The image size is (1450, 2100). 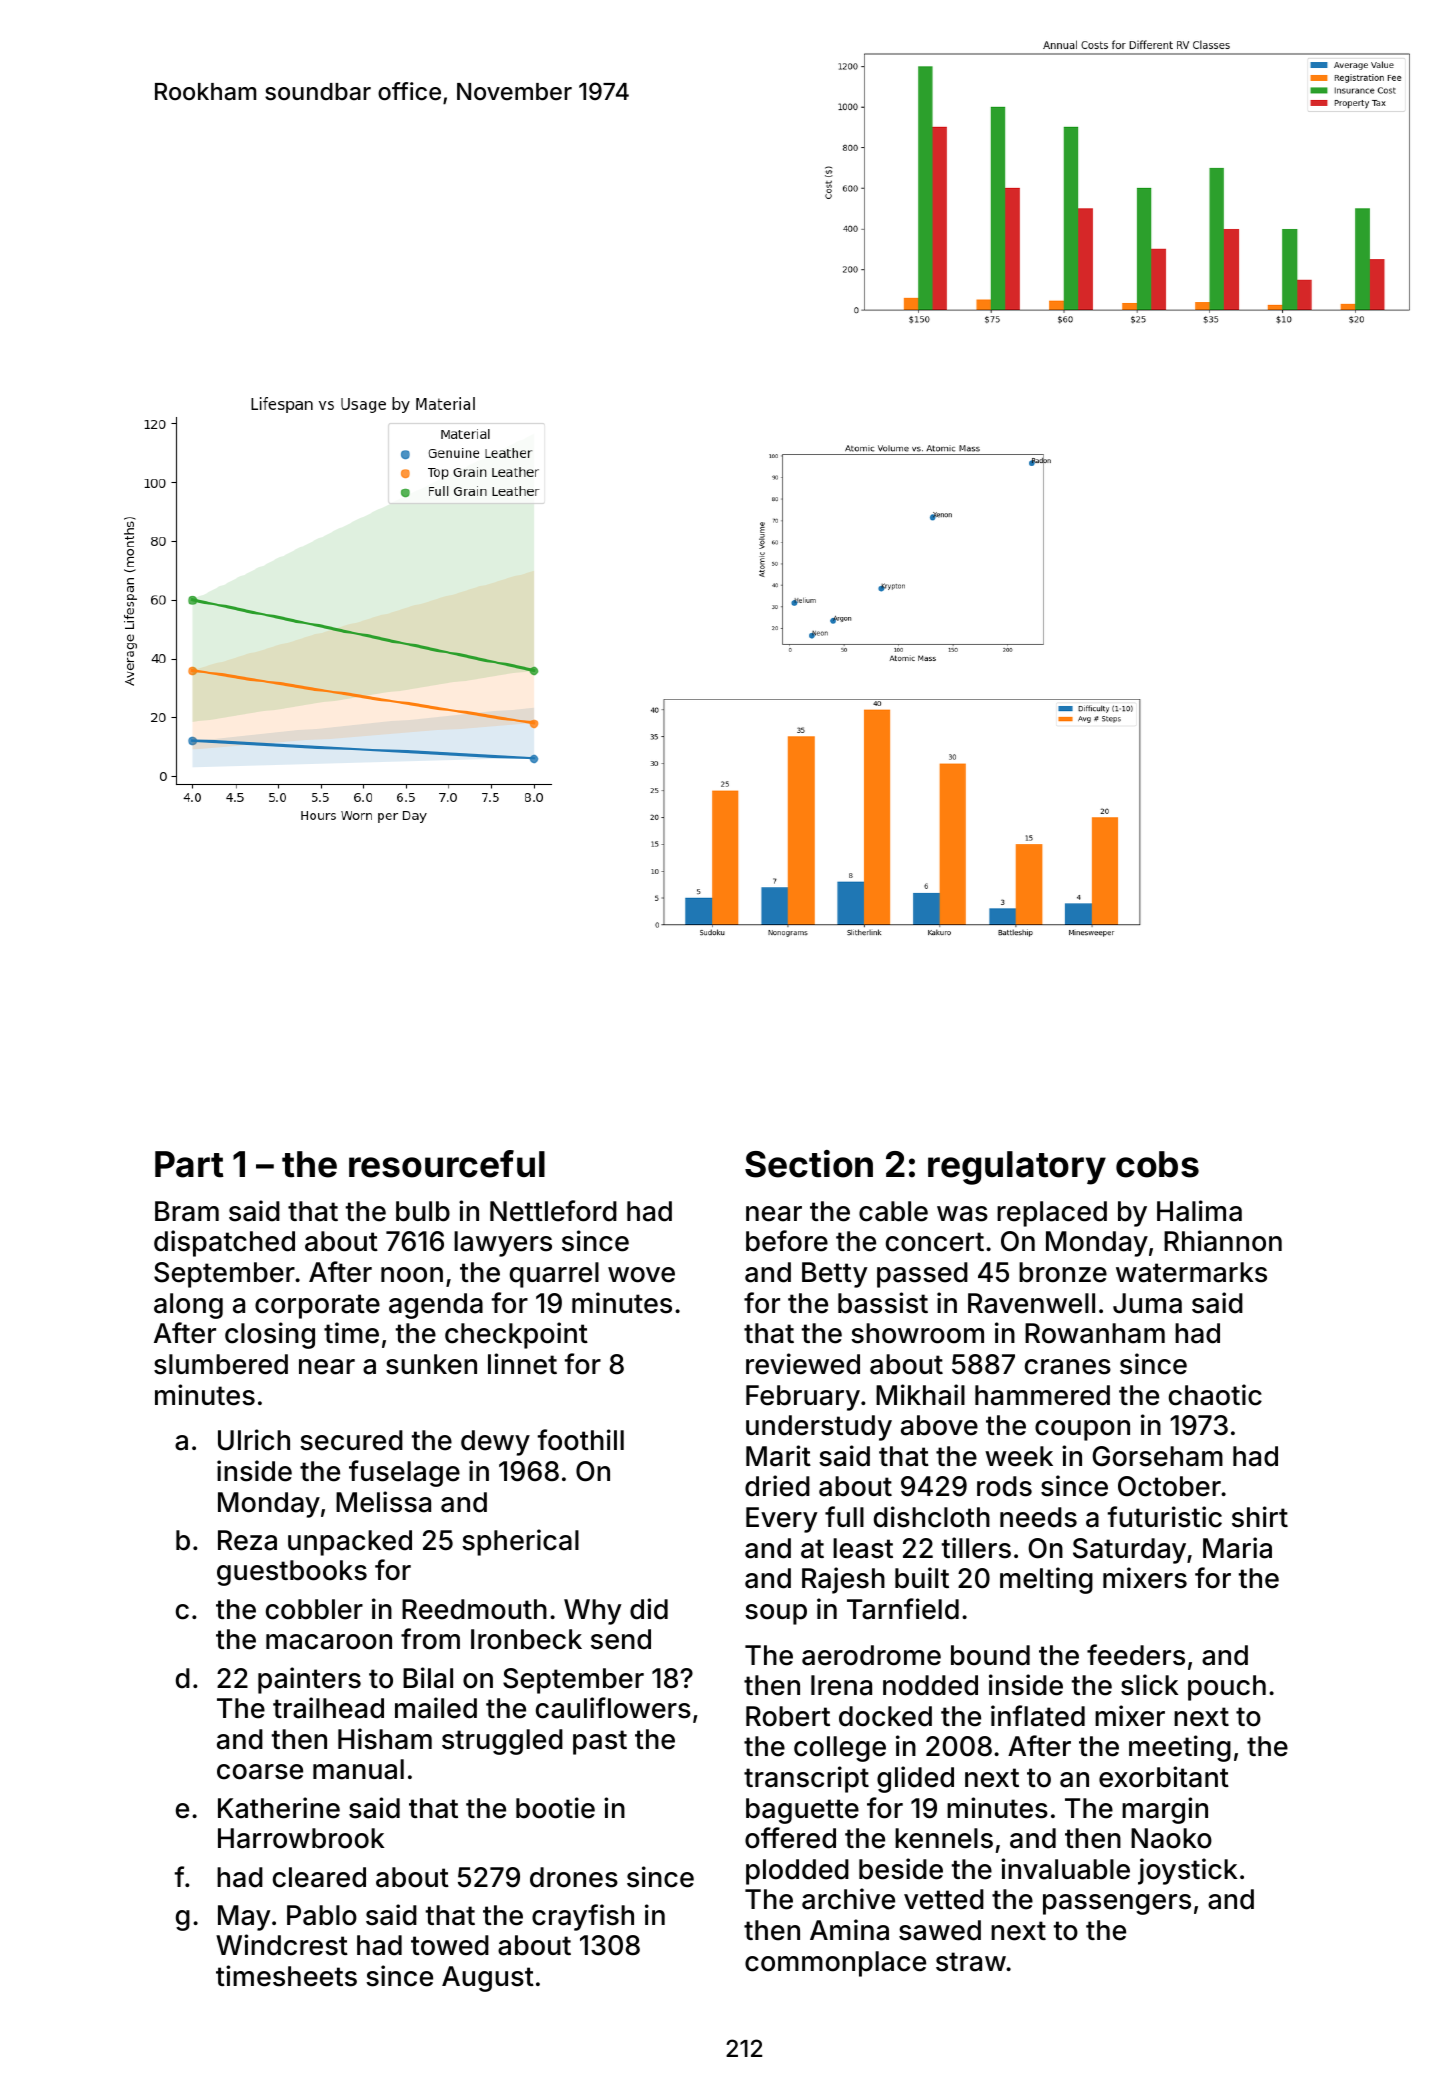 I want to click on plodded, so click(x=797, y=1872).
